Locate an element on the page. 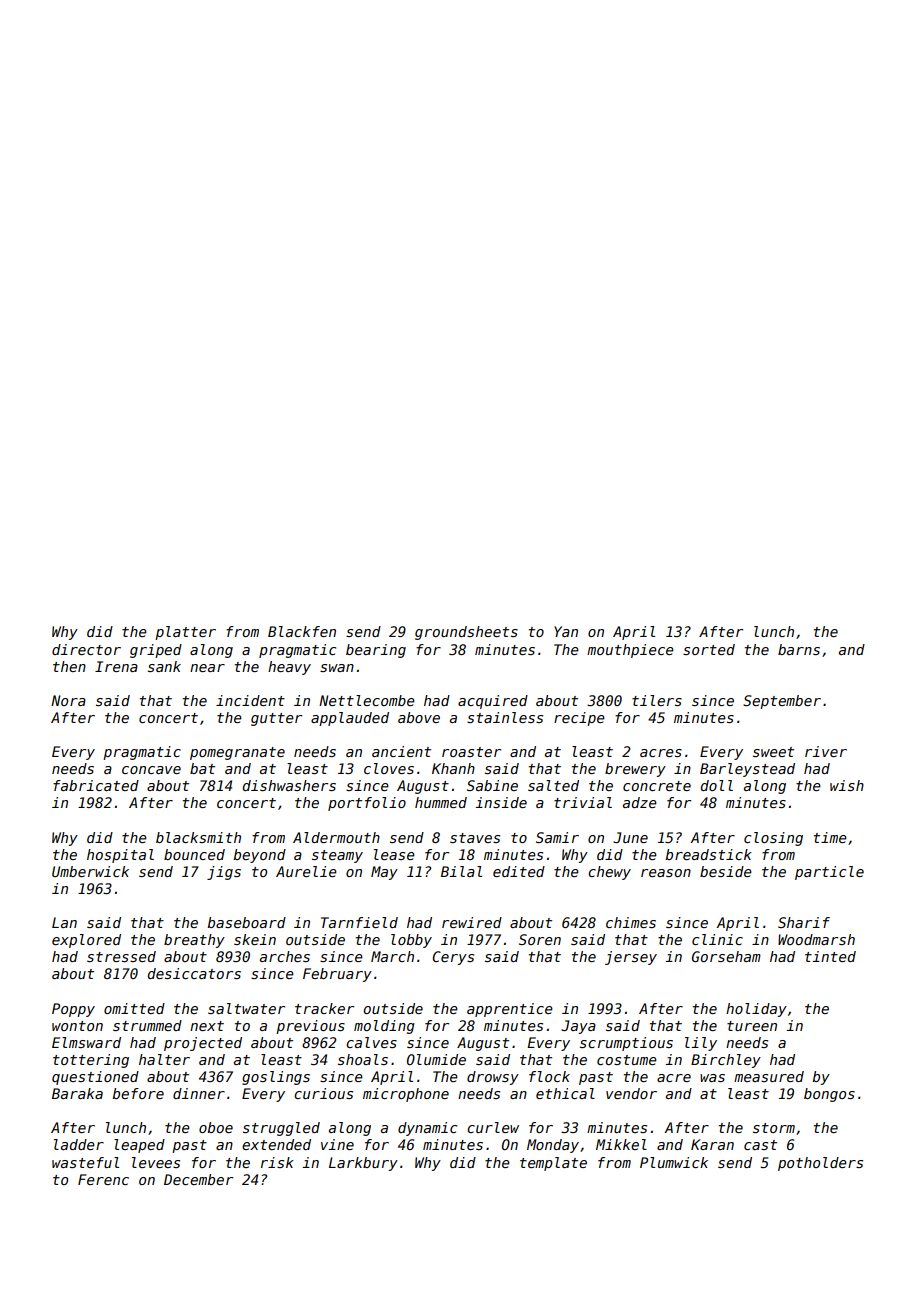 The width and height of the page is (924, 1308). above is located at coordinates (419, 717).
